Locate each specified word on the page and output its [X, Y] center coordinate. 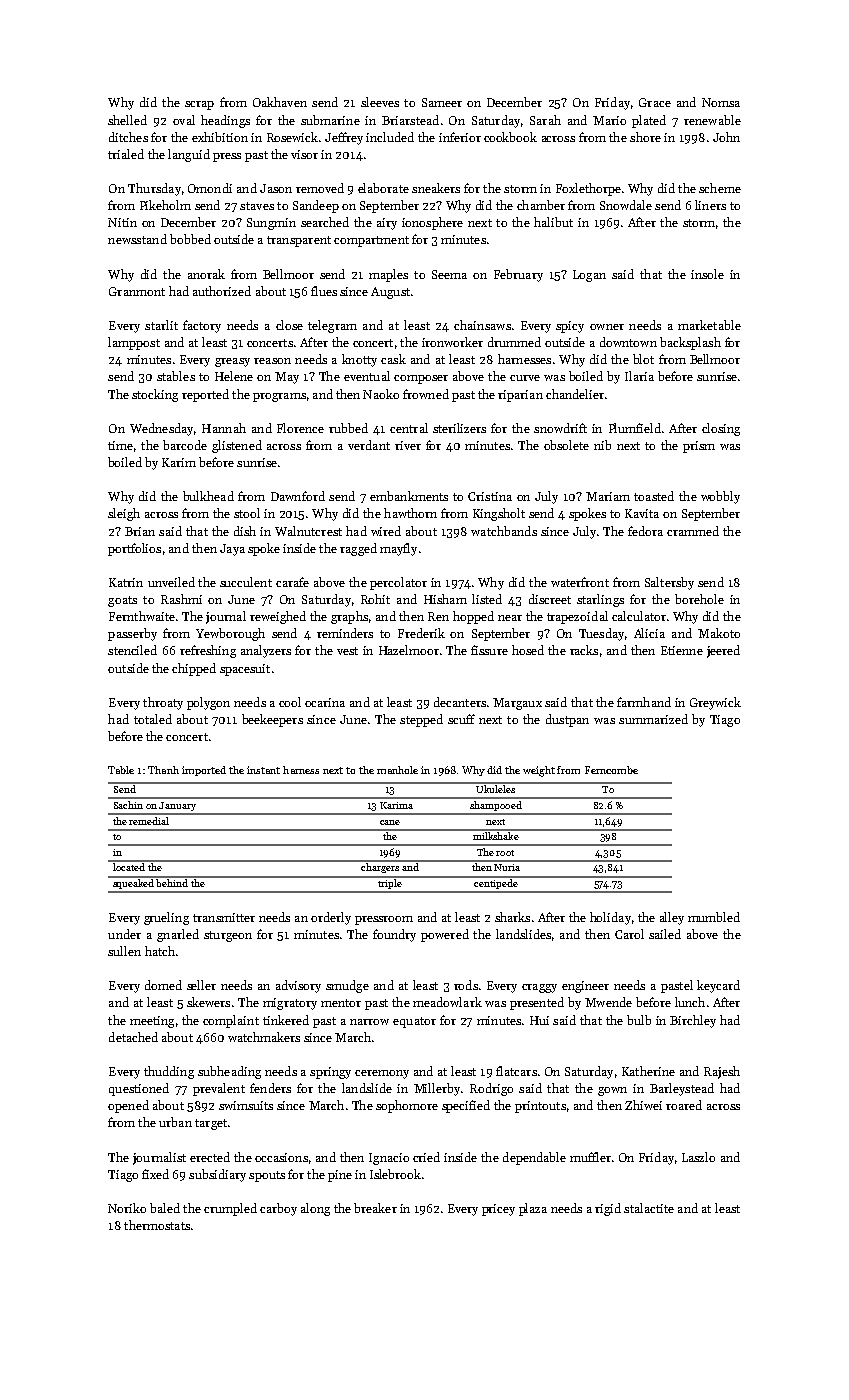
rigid [608, 1209]
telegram [332, 326]
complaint [231, 1021]
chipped [194, 669]
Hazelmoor [409, 650]
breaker [375, 1208]
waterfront [580, 582]
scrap [199, 105]
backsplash [690, 343]
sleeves [380, 102]
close [289, 325]
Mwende [608, 1002]
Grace [655, 102]
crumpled [230, 1209]
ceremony [382, 1074]
